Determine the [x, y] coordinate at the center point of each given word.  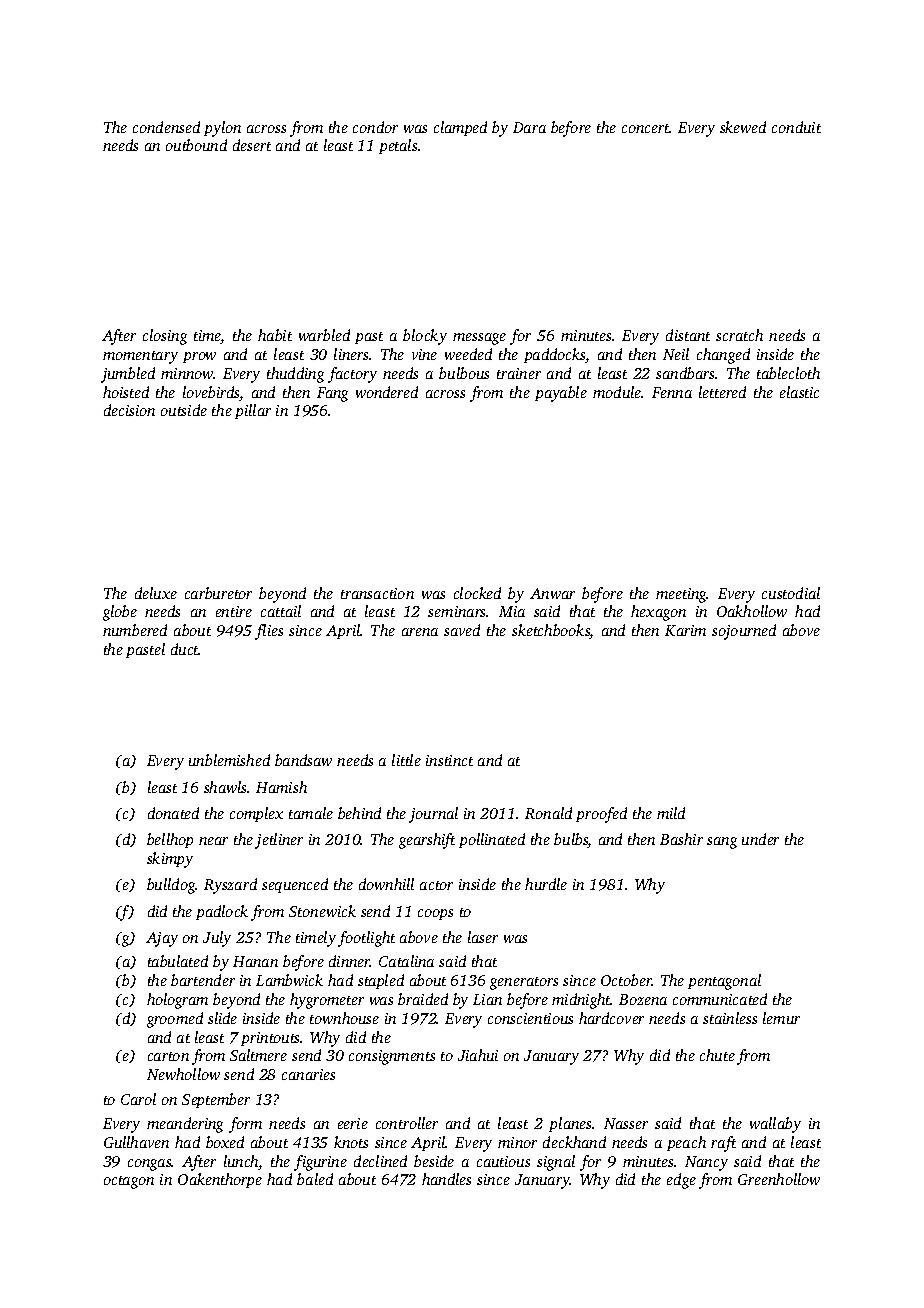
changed [723, 356]
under [760, 839]
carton [168, 1056]
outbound [196, 145]
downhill [386, 884]
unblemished [229, 760]
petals [398, 146]
